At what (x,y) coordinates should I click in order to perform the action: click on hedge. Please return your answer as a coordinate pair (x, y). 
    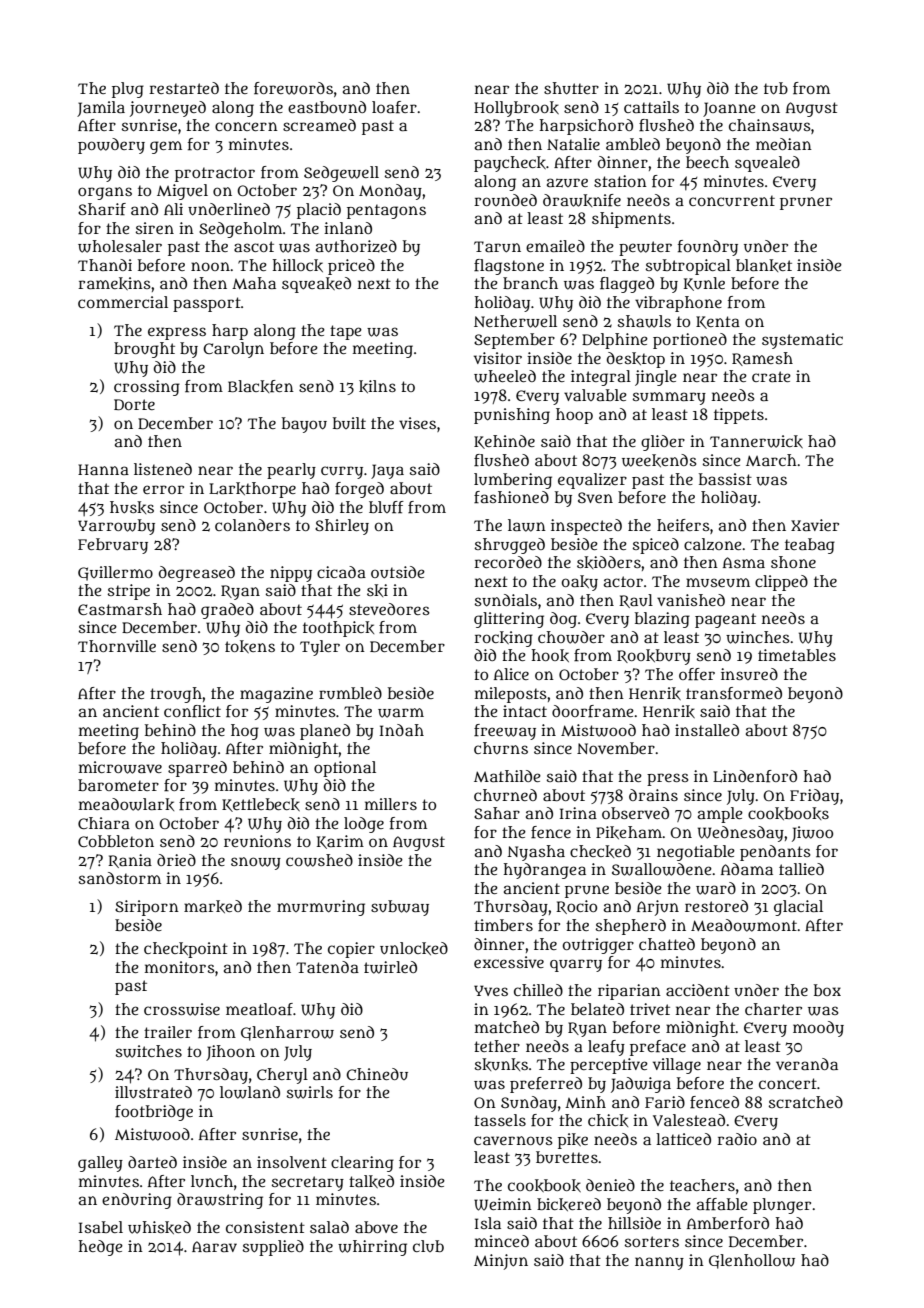
    Looking at the image, I should click on (101, 1248).
